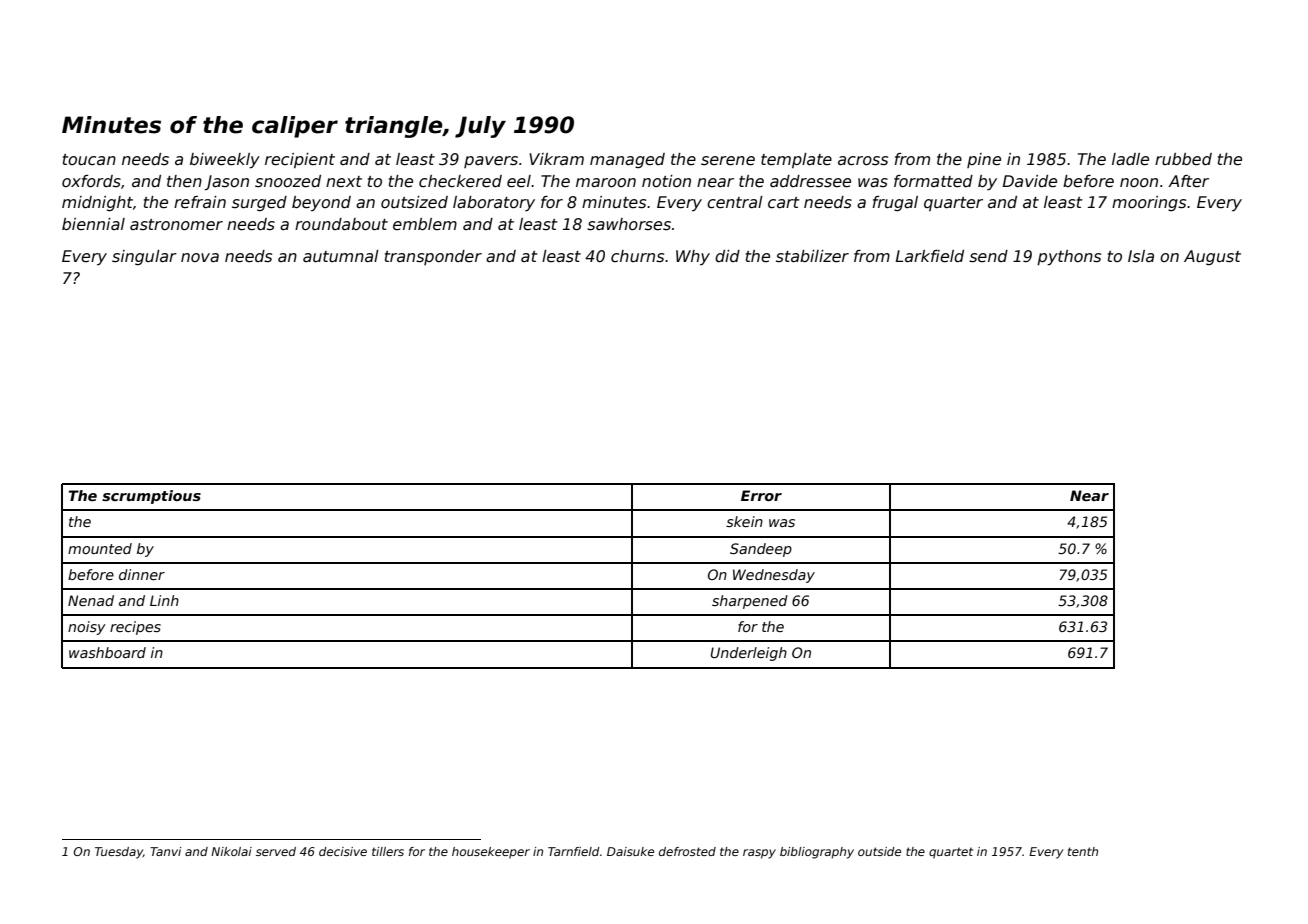 This document has width=1308, height=924. I want to click on formatted, so click(933, 181).
